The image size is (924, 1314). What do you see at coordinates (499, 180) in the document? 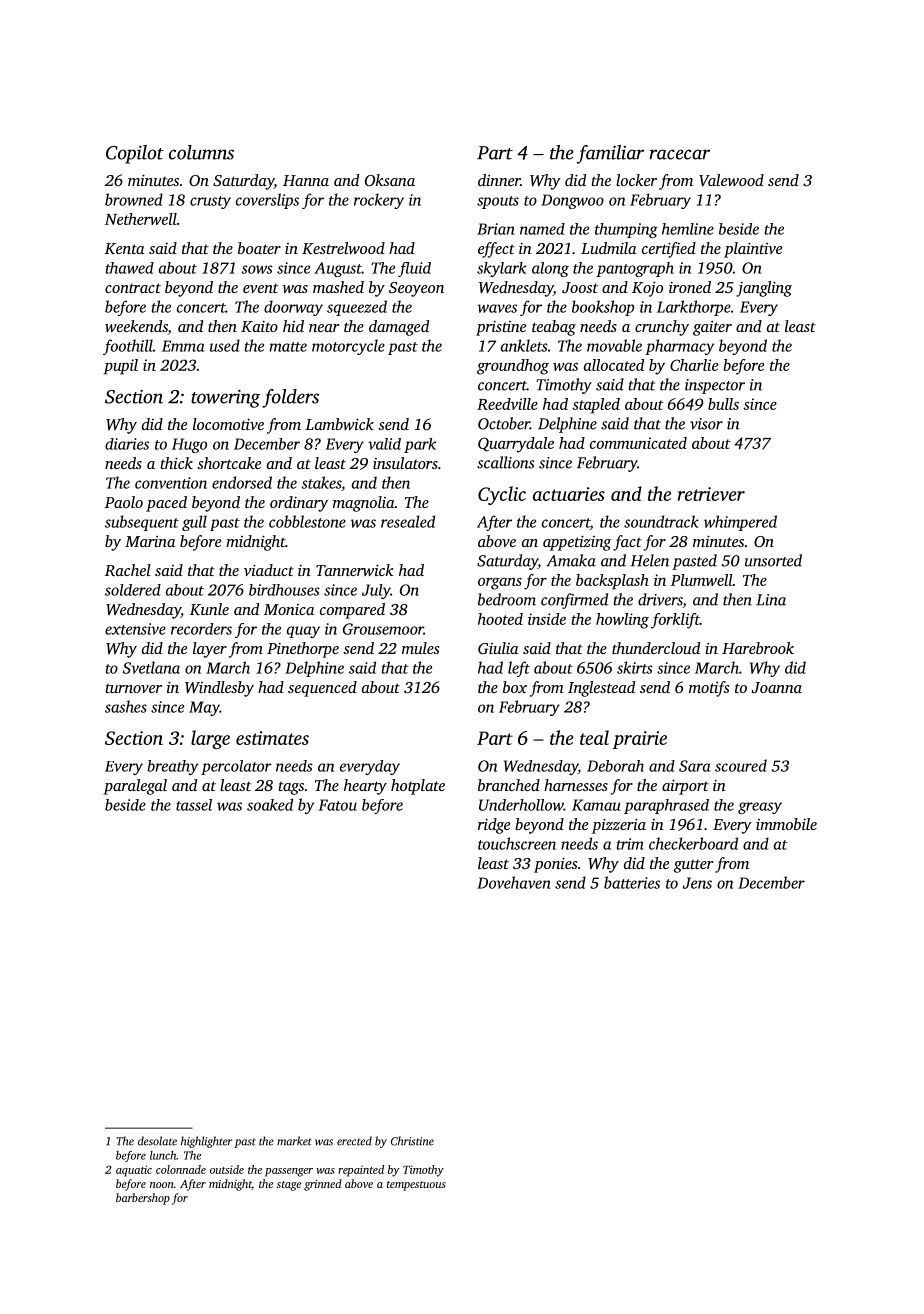
I see `dinner` at bounding box center [499, 180].
